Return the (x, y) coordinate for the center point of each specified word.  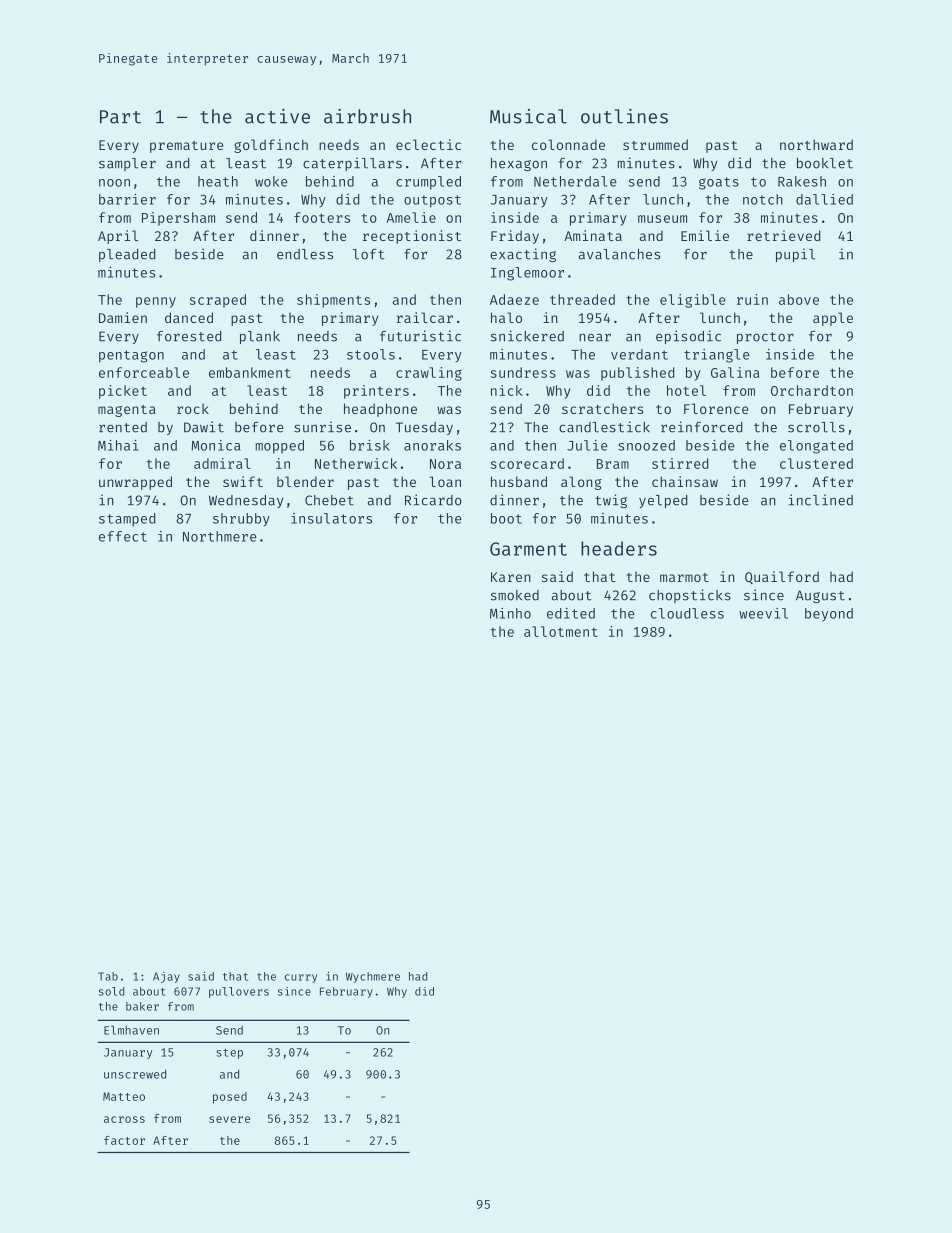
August (820, 596)
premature (186, 147)
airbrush (367, 116)
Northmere (220, 536)
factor (124, 1140)
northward (816, 144)
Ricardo (433, 500)
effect (123, 536)
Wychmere (373, 977)
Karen (511, 577)
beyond (829, 615)
